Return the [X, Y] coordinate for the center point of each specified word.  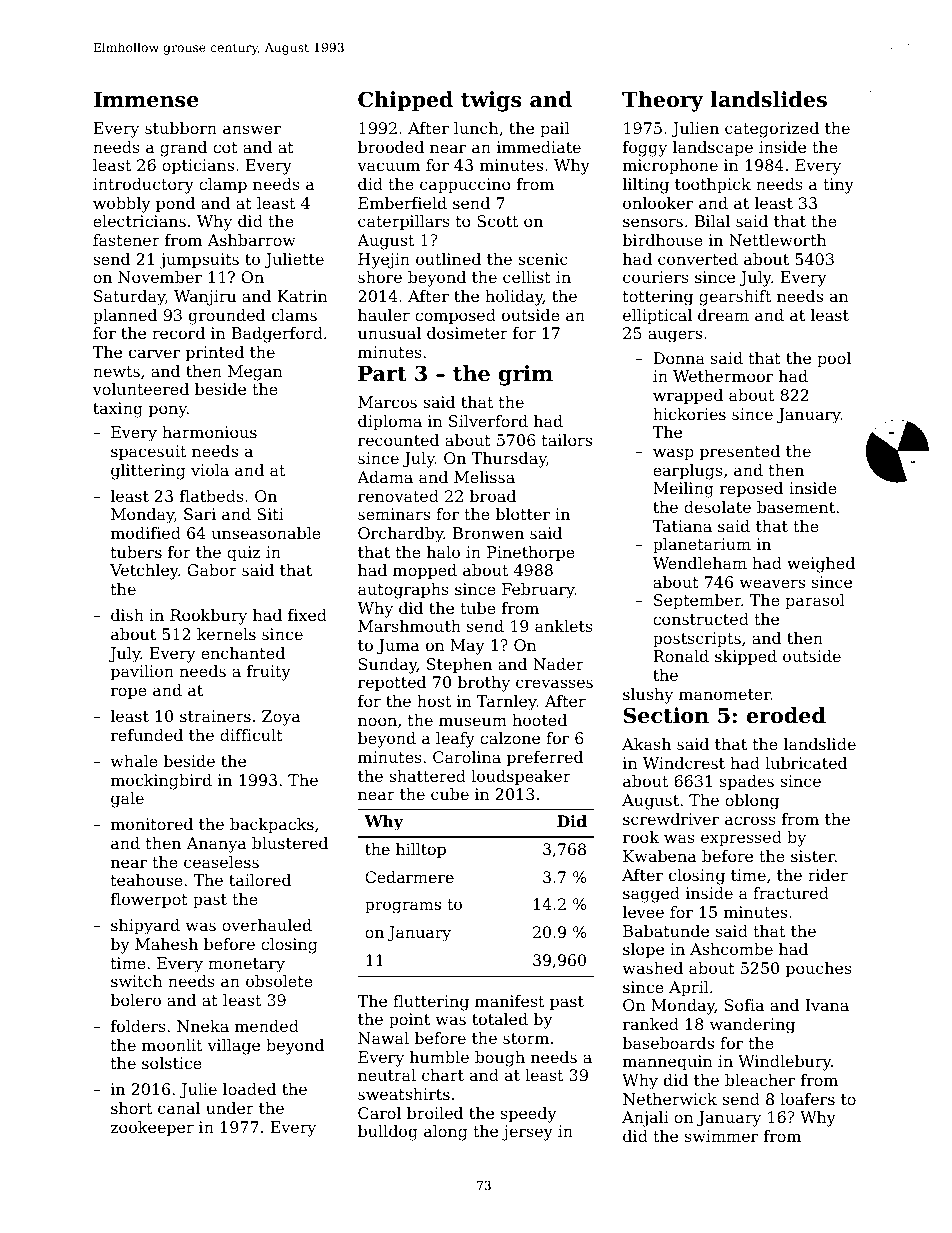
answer [252, 129]
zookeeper [152, 1129]
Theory [662, 101]
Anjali [645, 1119]
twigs [491, 101]
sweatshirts [404, 1094]
